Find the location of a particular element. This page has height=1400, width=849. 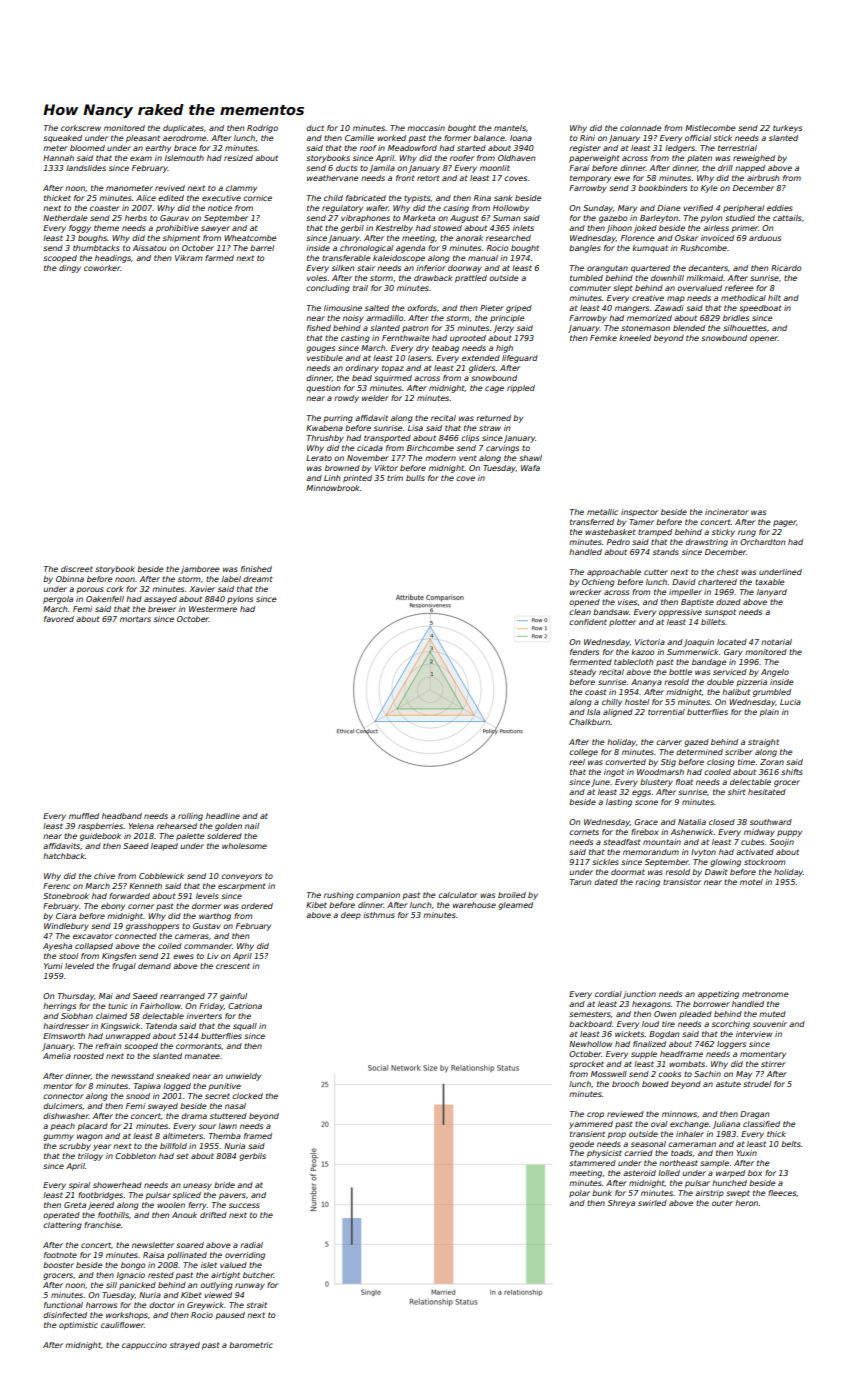

rung is located at coordinates (747, 533).
